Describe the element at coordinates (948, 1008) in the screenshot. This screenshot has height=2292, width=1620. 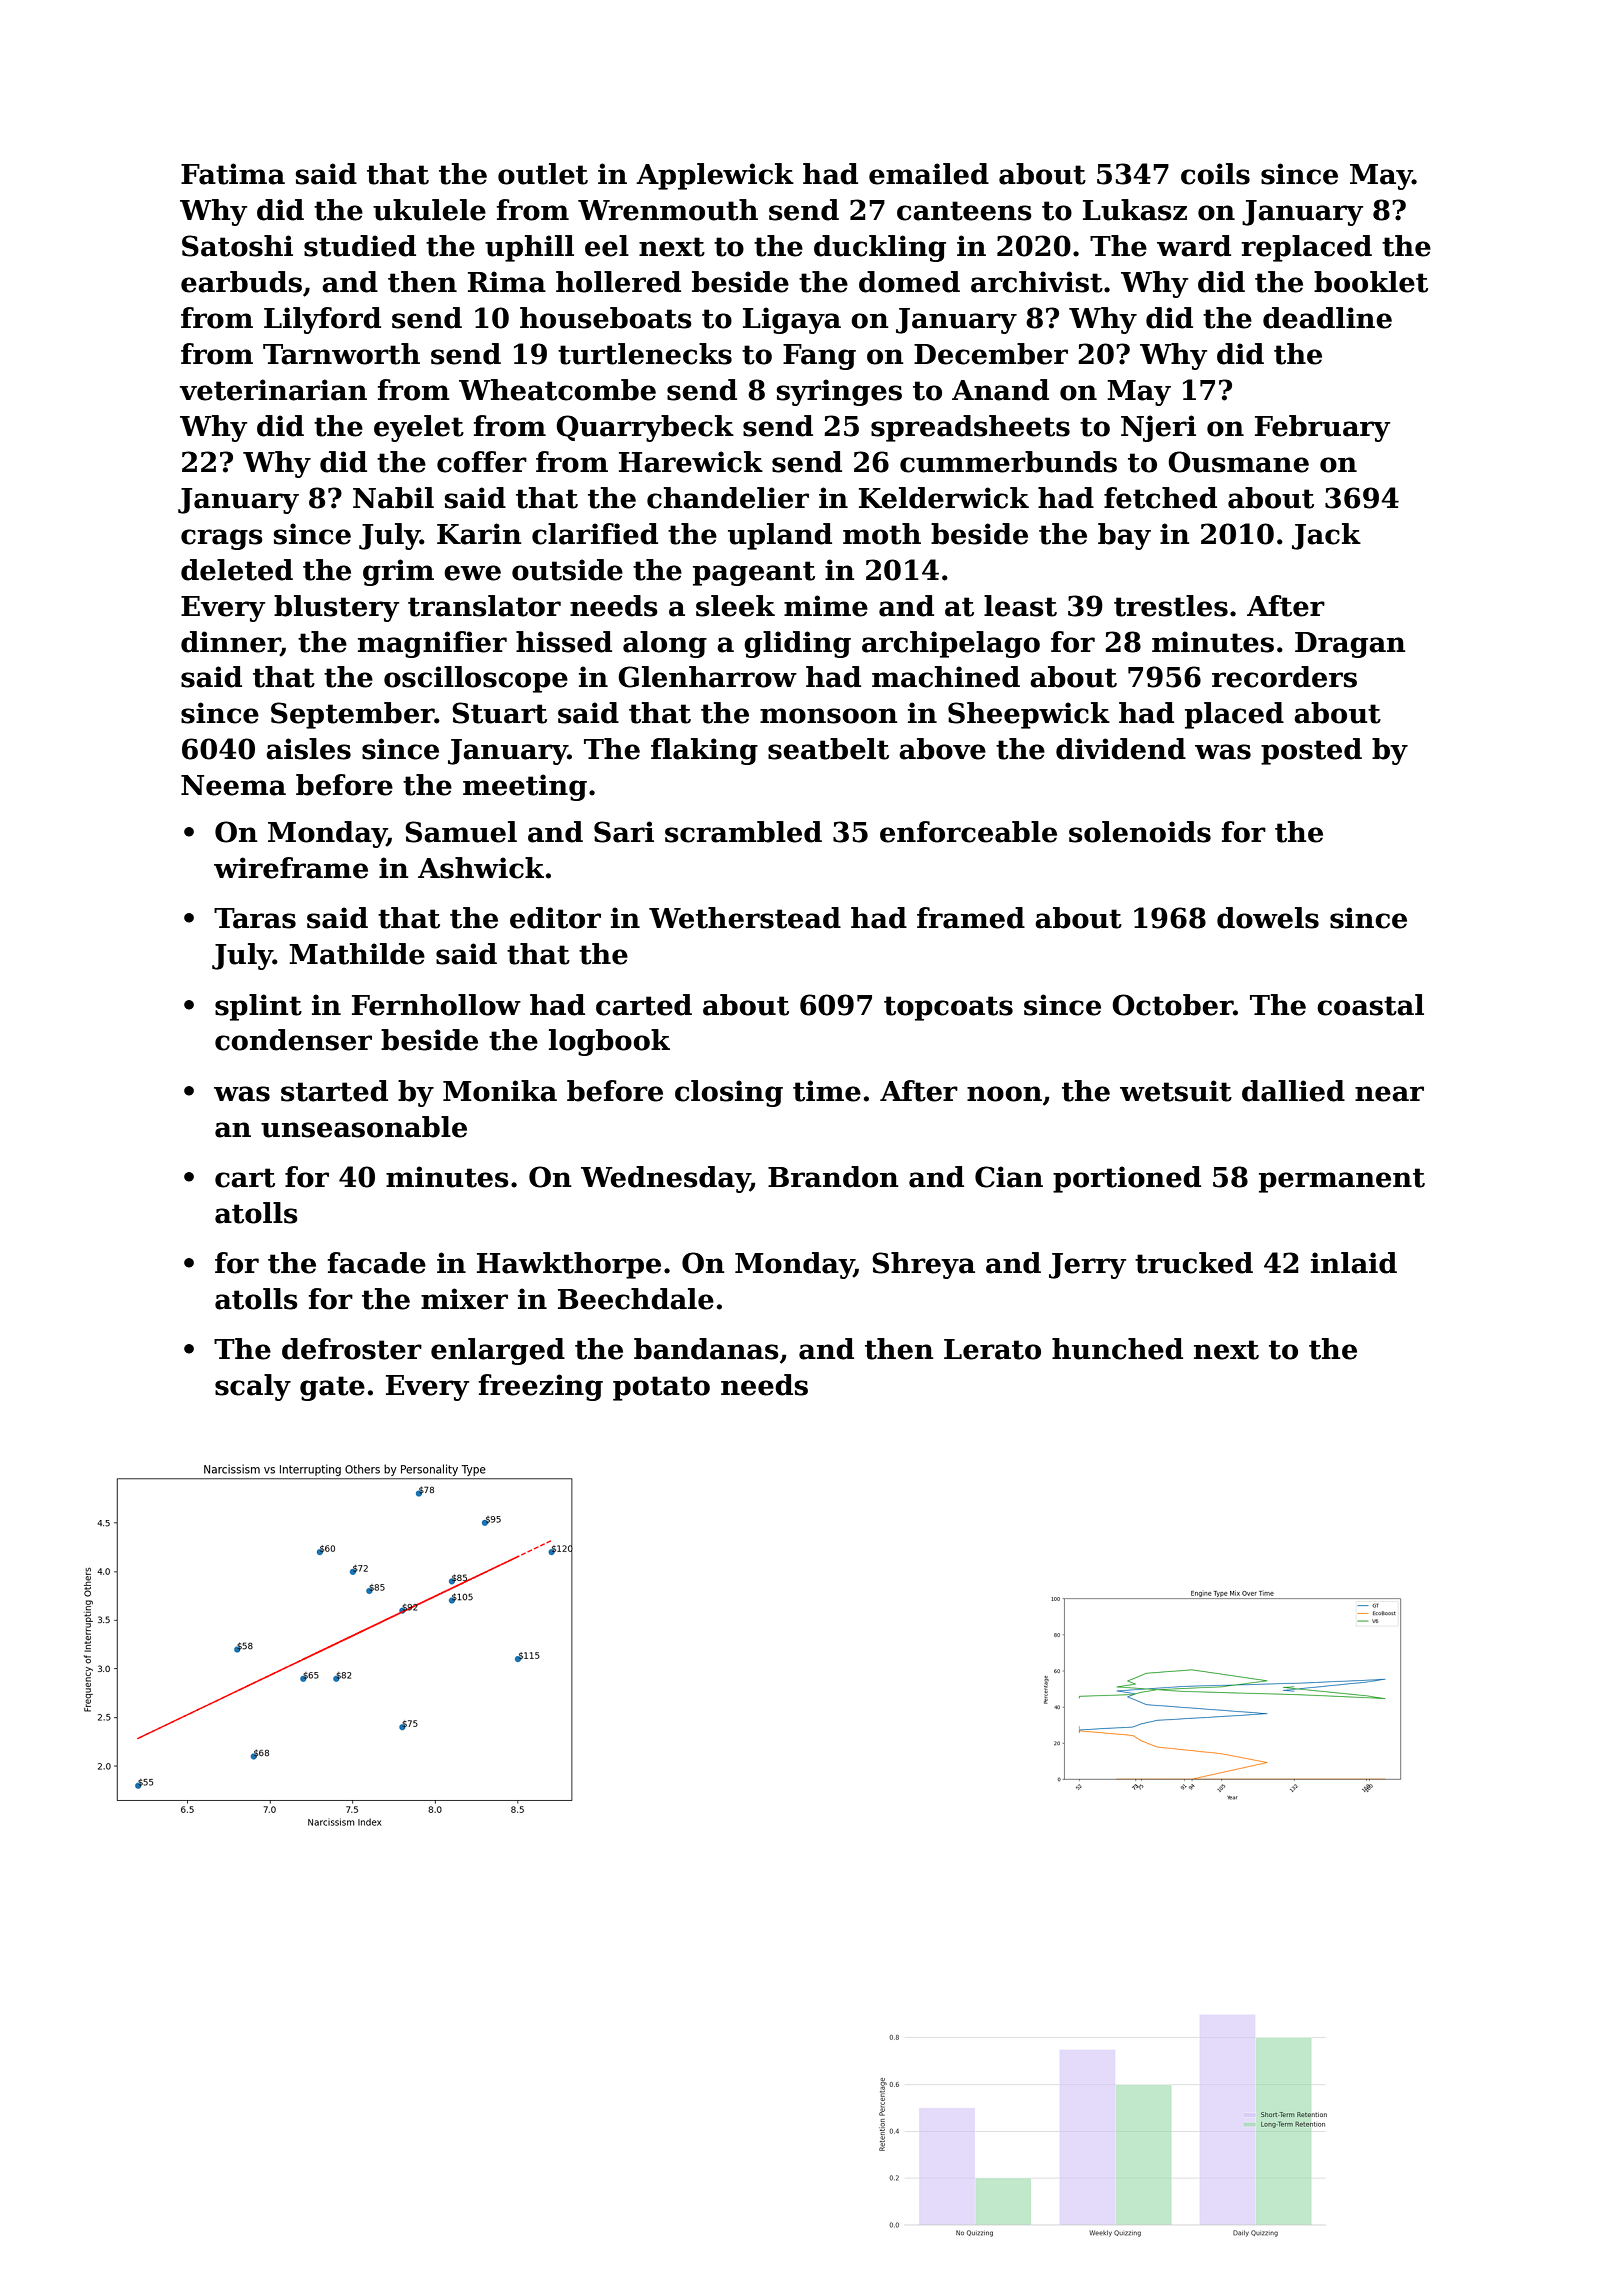
I see `topcoats` at that location.
